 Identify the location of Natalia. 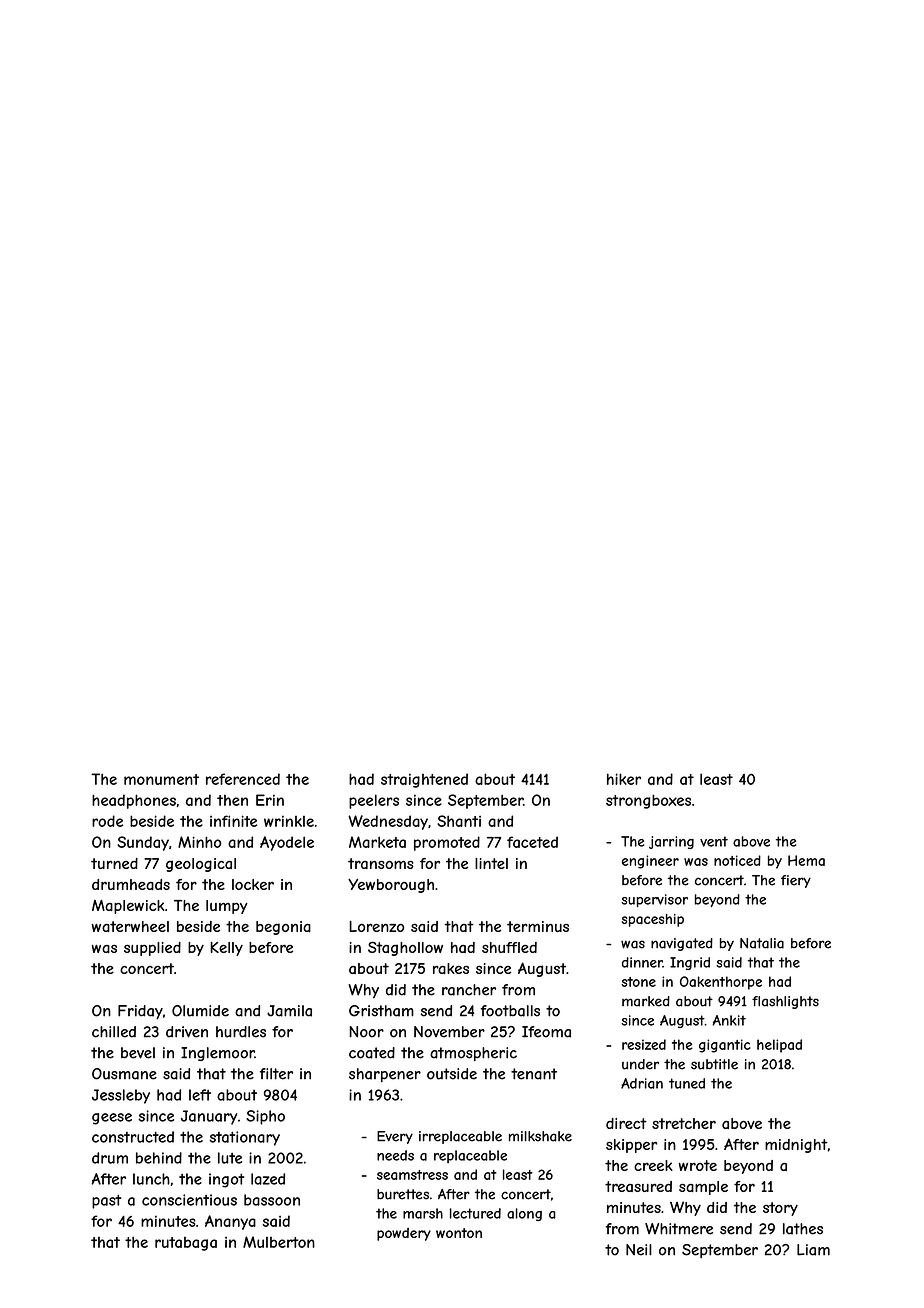
(762, 943).
